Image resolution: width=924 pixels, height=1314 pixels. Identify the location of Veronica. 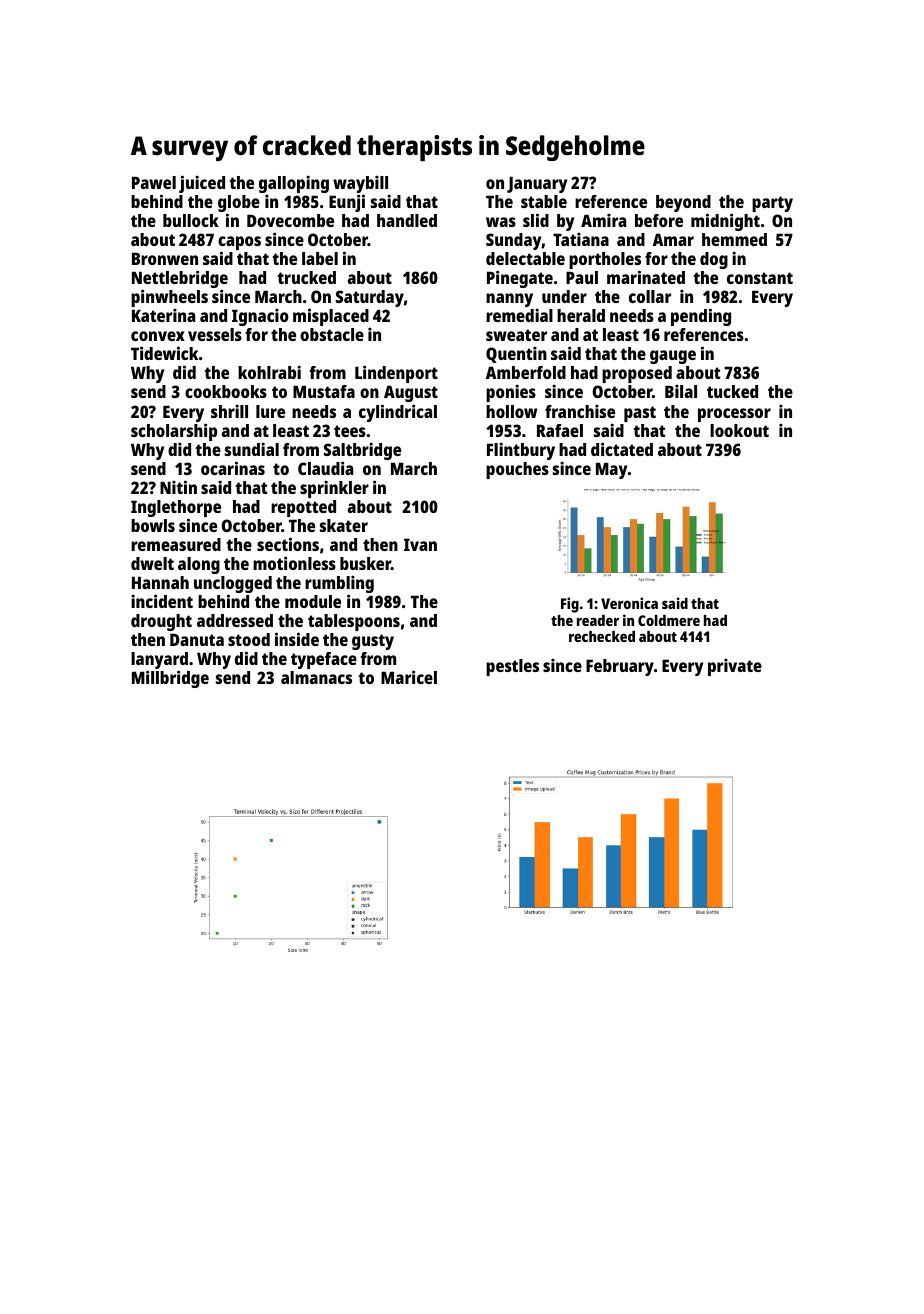
(629, 603).
